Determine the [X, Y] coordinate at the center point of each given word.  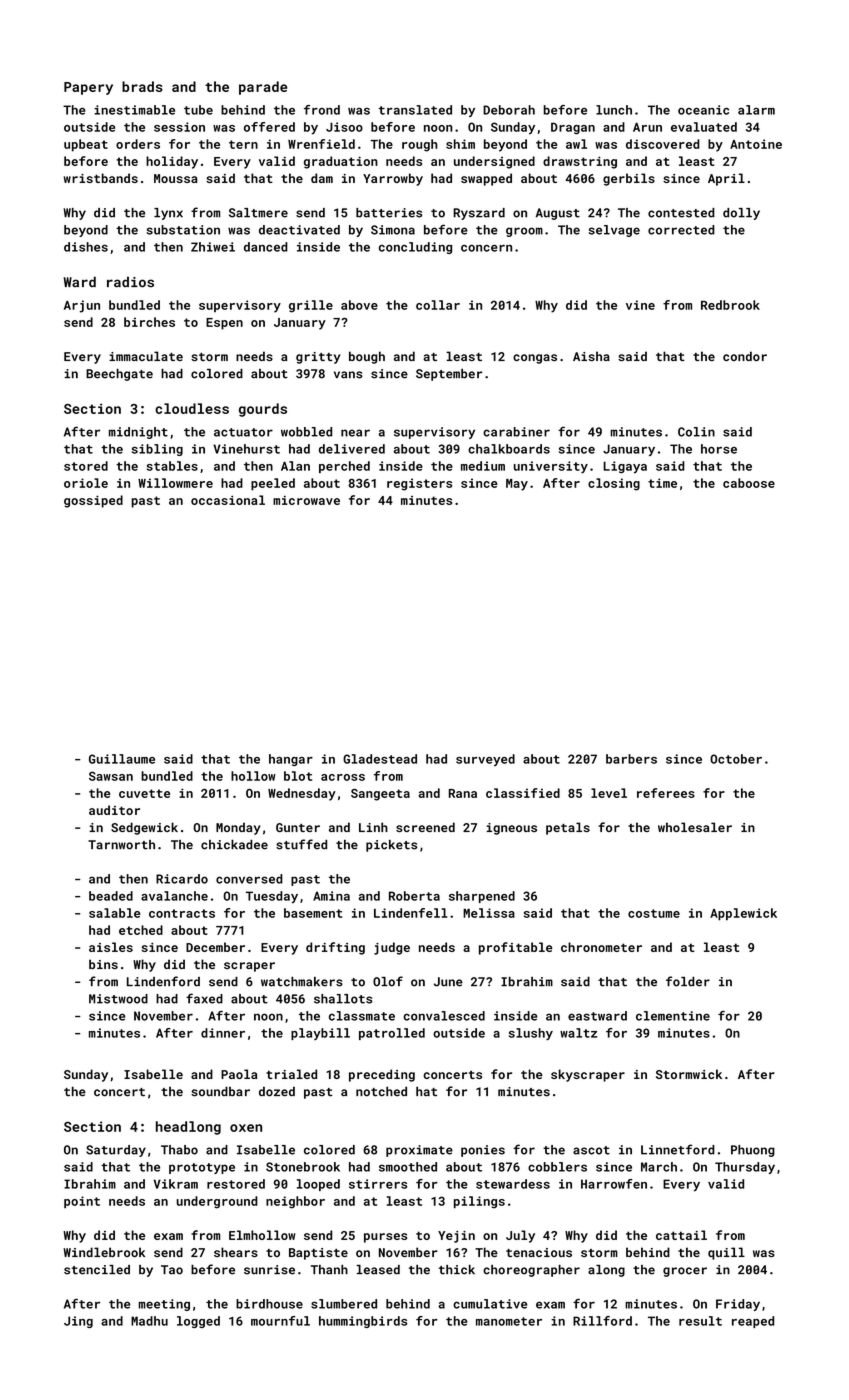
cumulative [490, 1304]
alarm [756, 110]
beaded [111, 896]
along [606, 1271]
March [659, 1167]
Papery [88, 88]
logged [198, 1322]
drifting [335, 948]
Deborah [509, 110]
